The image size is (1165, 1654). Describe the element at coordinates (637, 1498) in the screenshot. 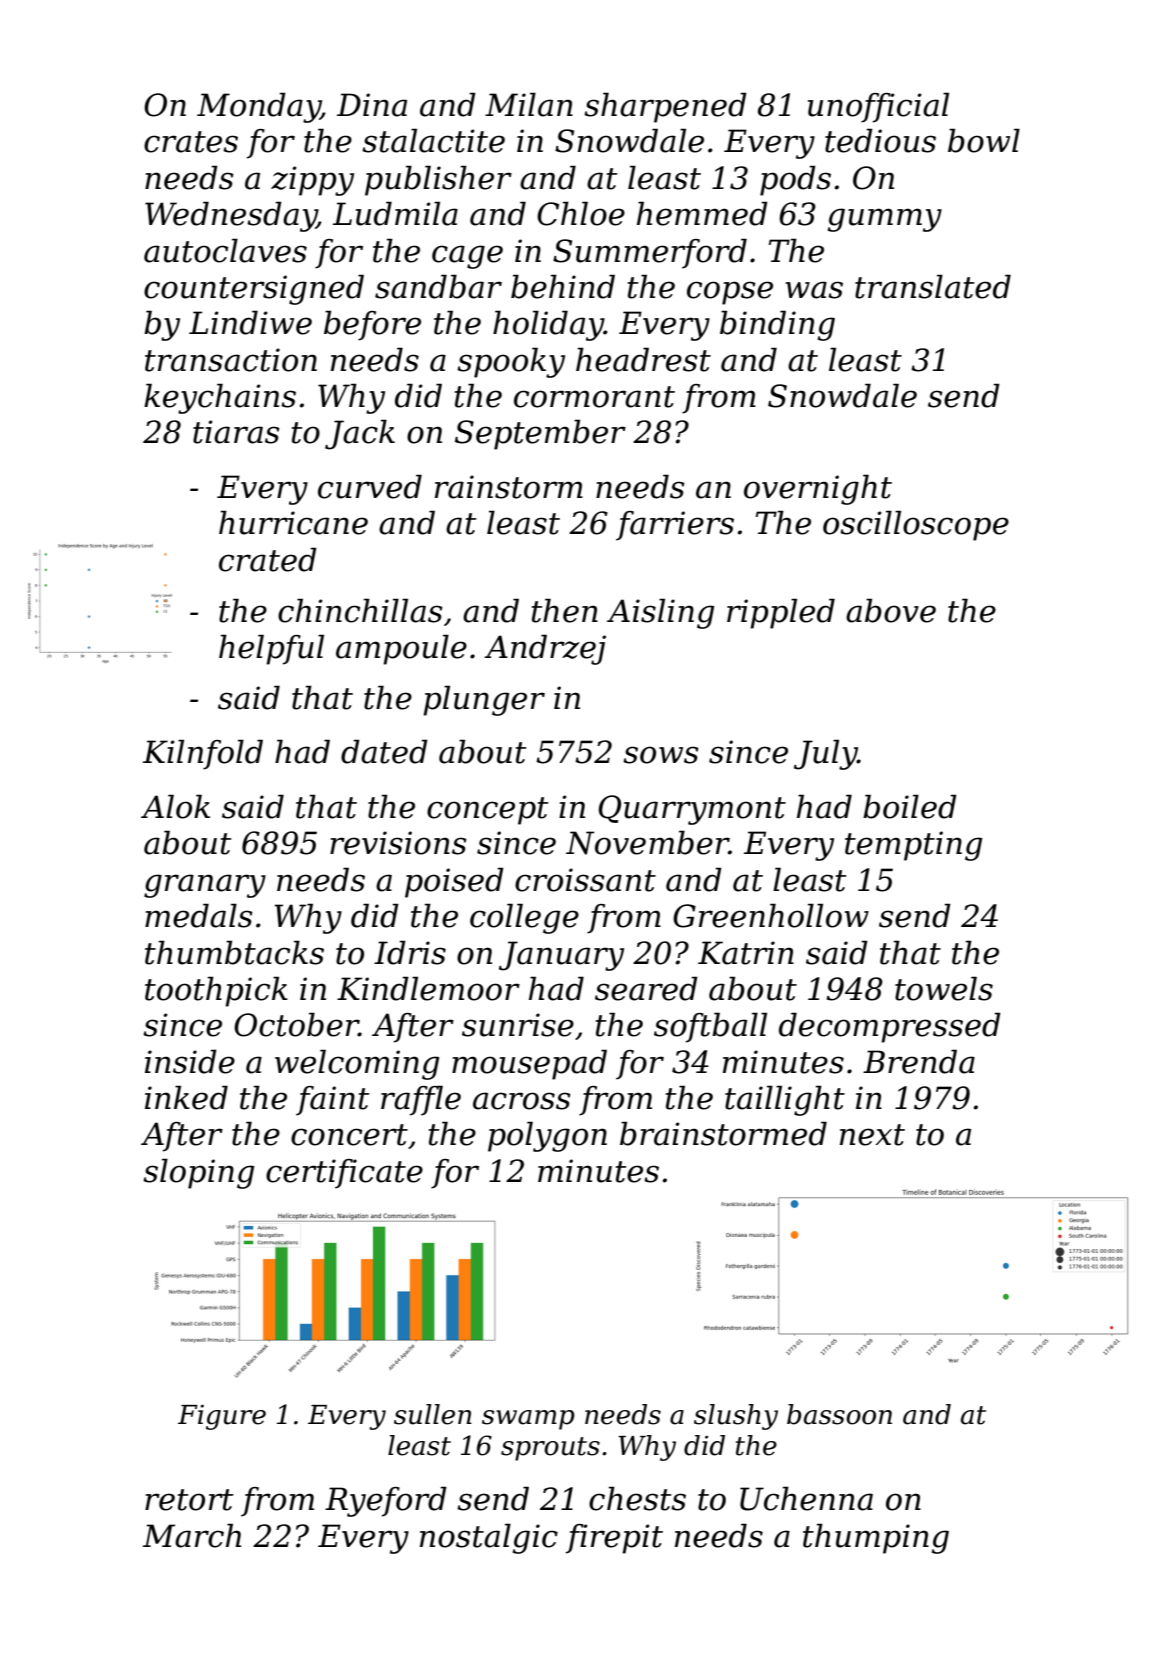

I see `chests` at that location.
